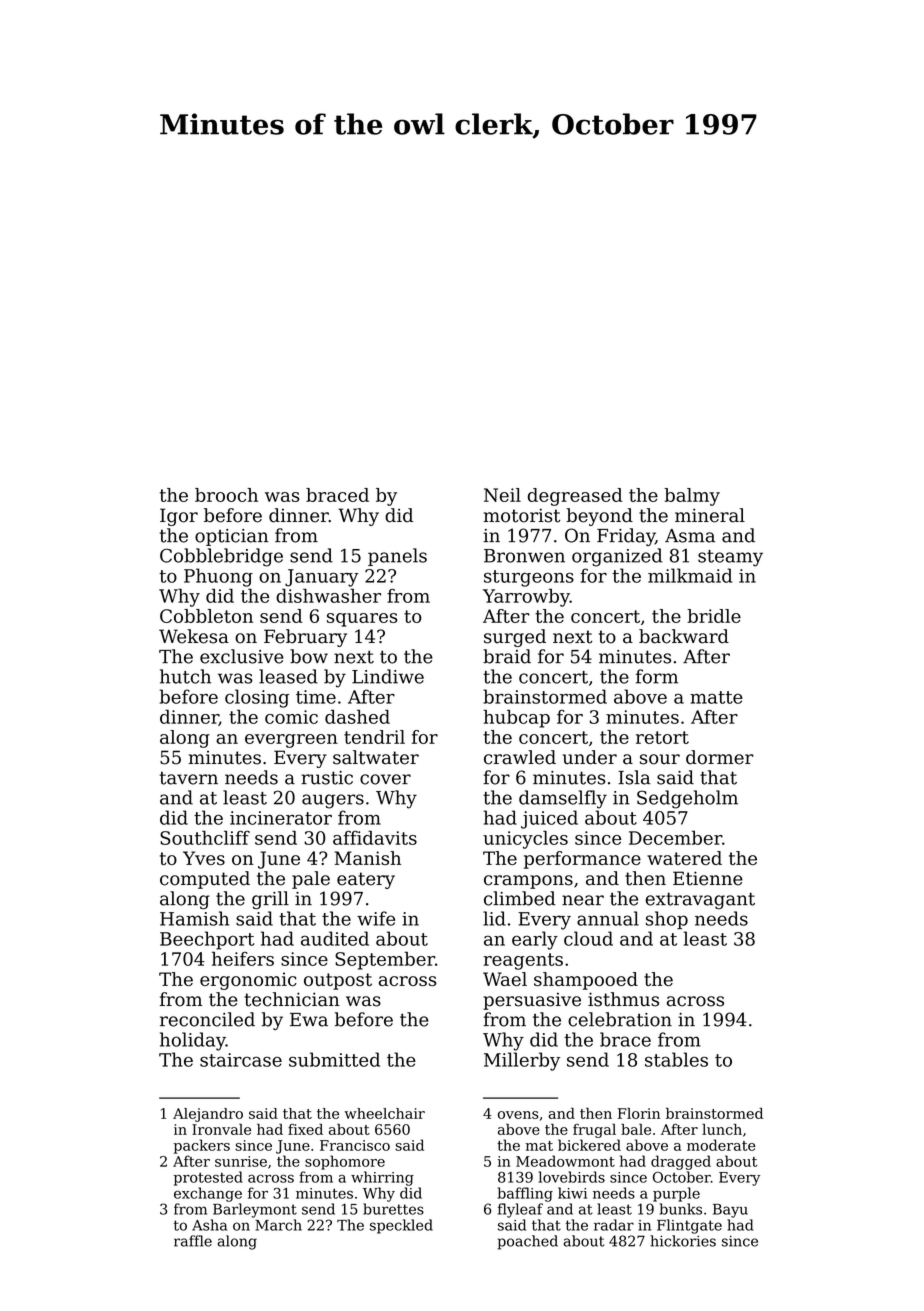  Describe the element at coordinates (401, 1226) in the screenshot. I see `speckled` at that location.
